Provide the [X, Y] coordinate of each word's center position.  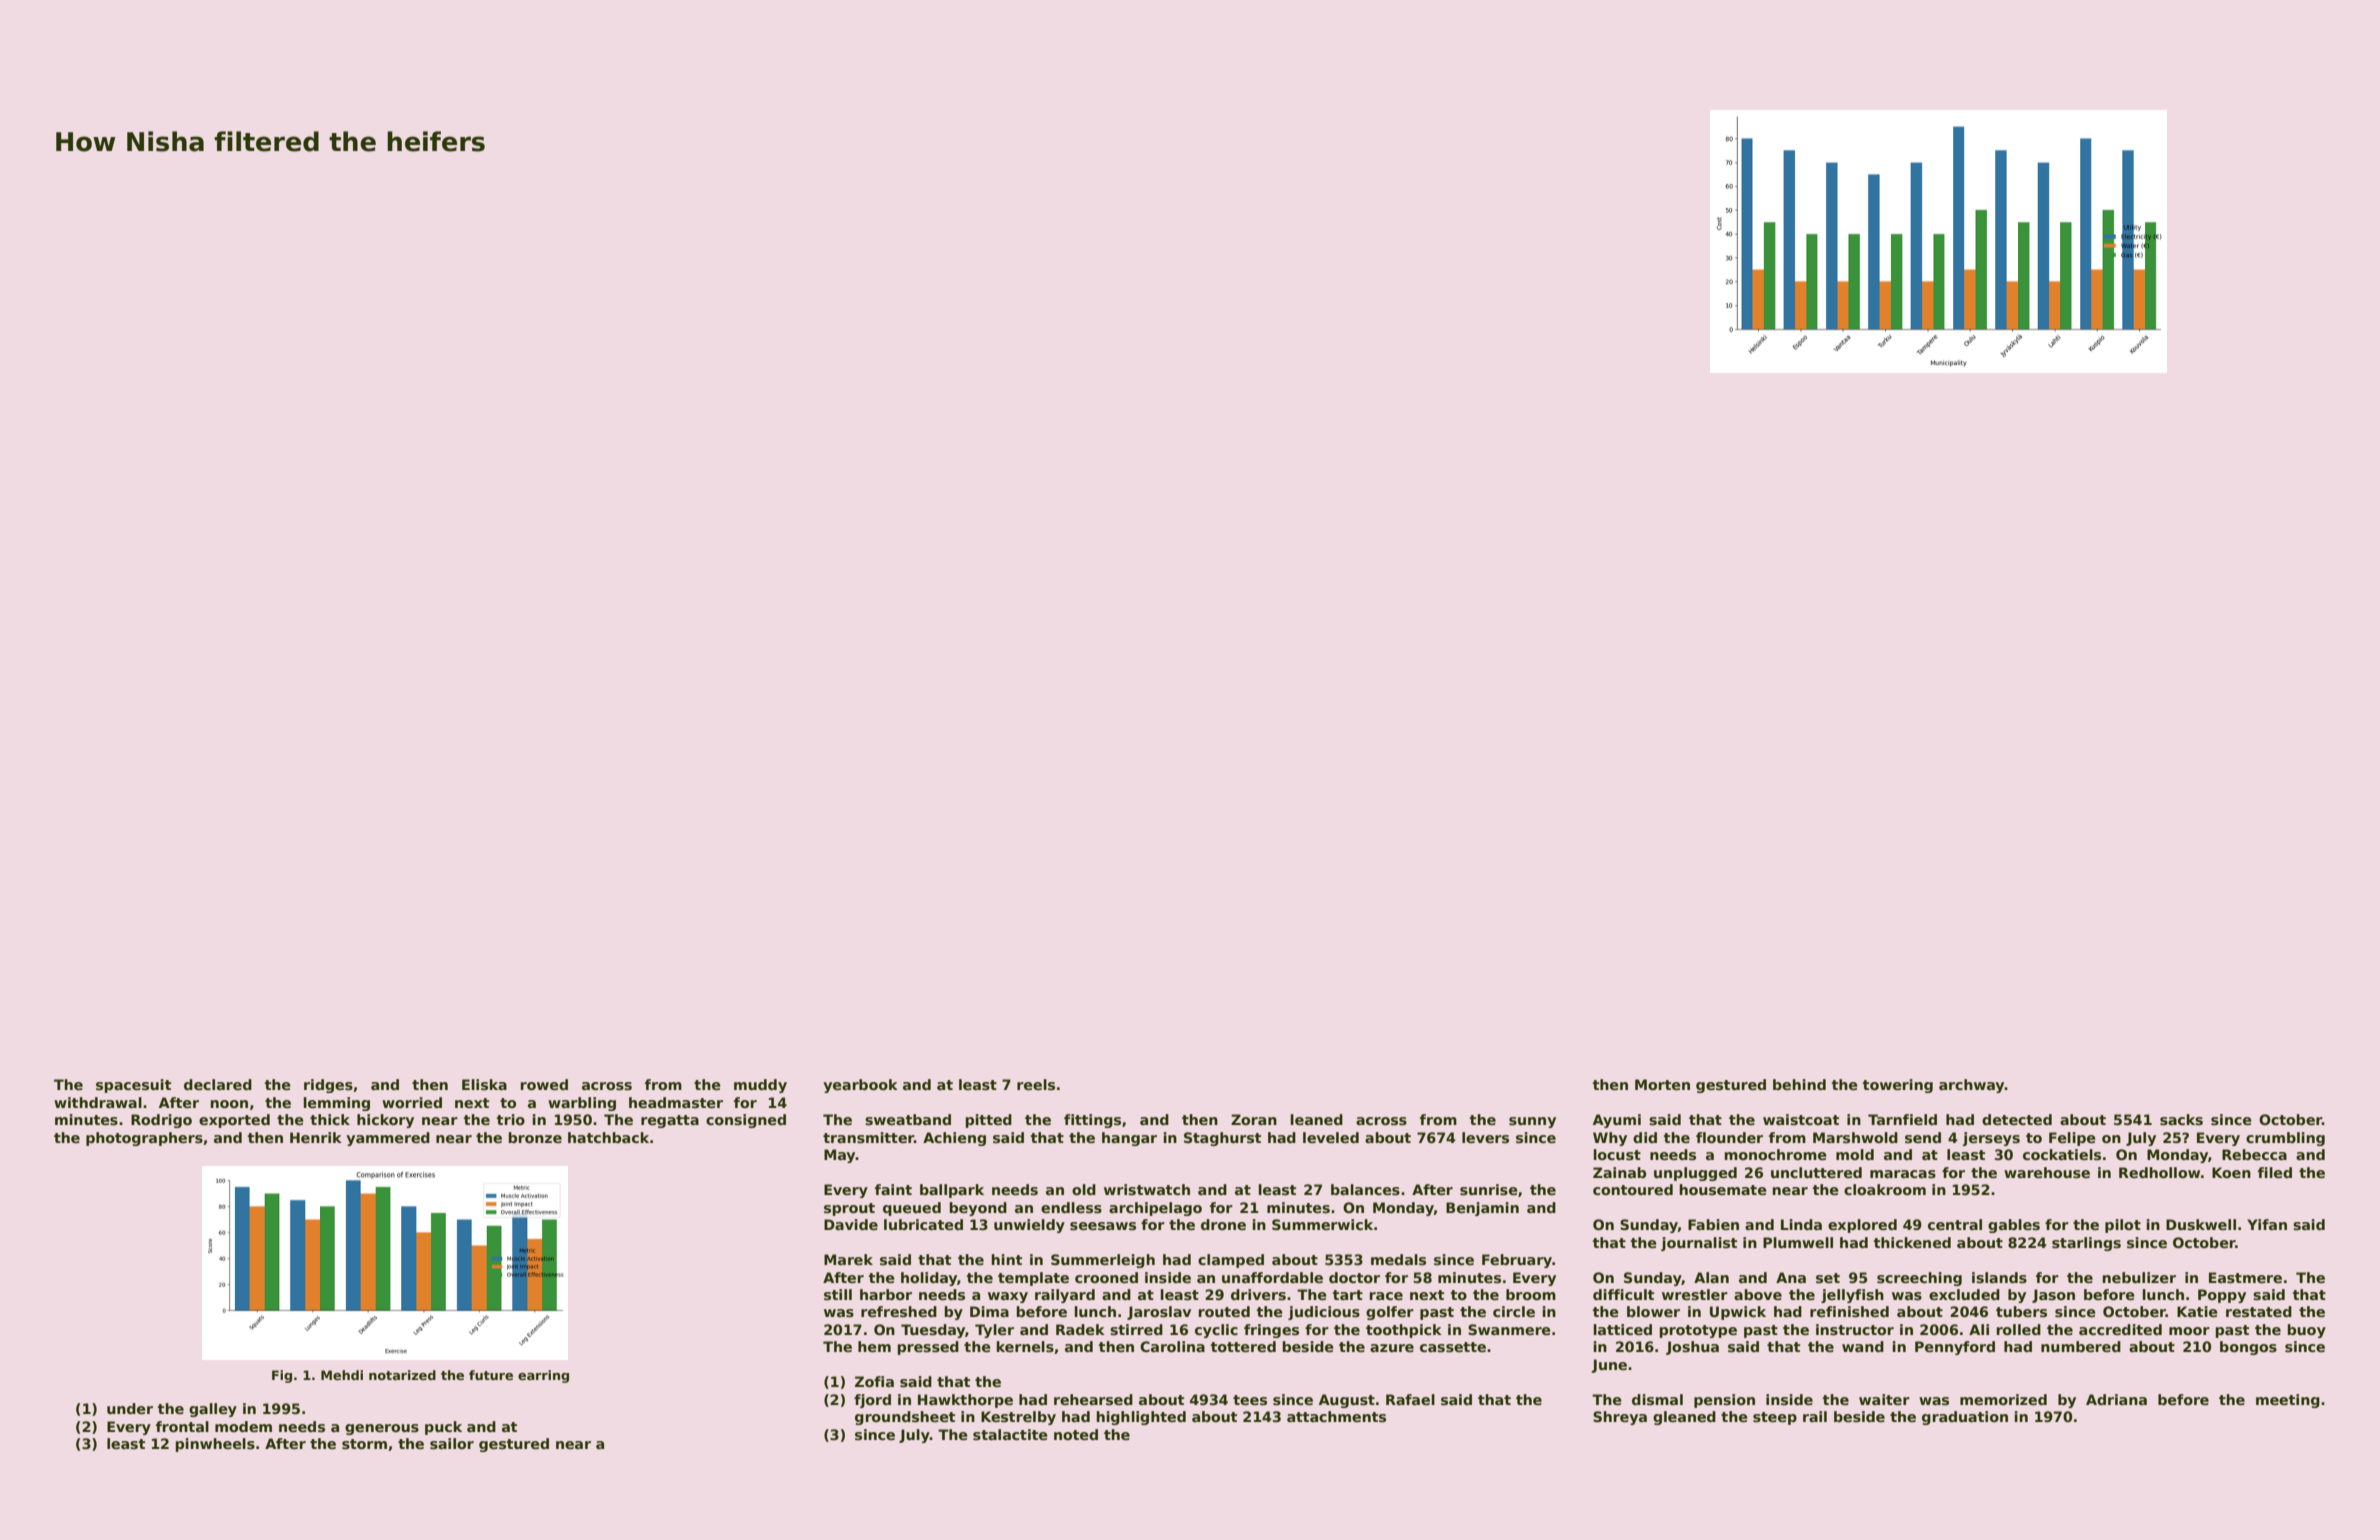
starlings [2086, 1244]
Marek [848, 1259]
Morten [1662, 1084]
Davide [851, 1224]
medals [1398, 1259]
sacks [2181, 1119]
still [838, 1294]
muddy [760, 1086]
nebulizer [2139, 1277]
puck [443, 1428]
